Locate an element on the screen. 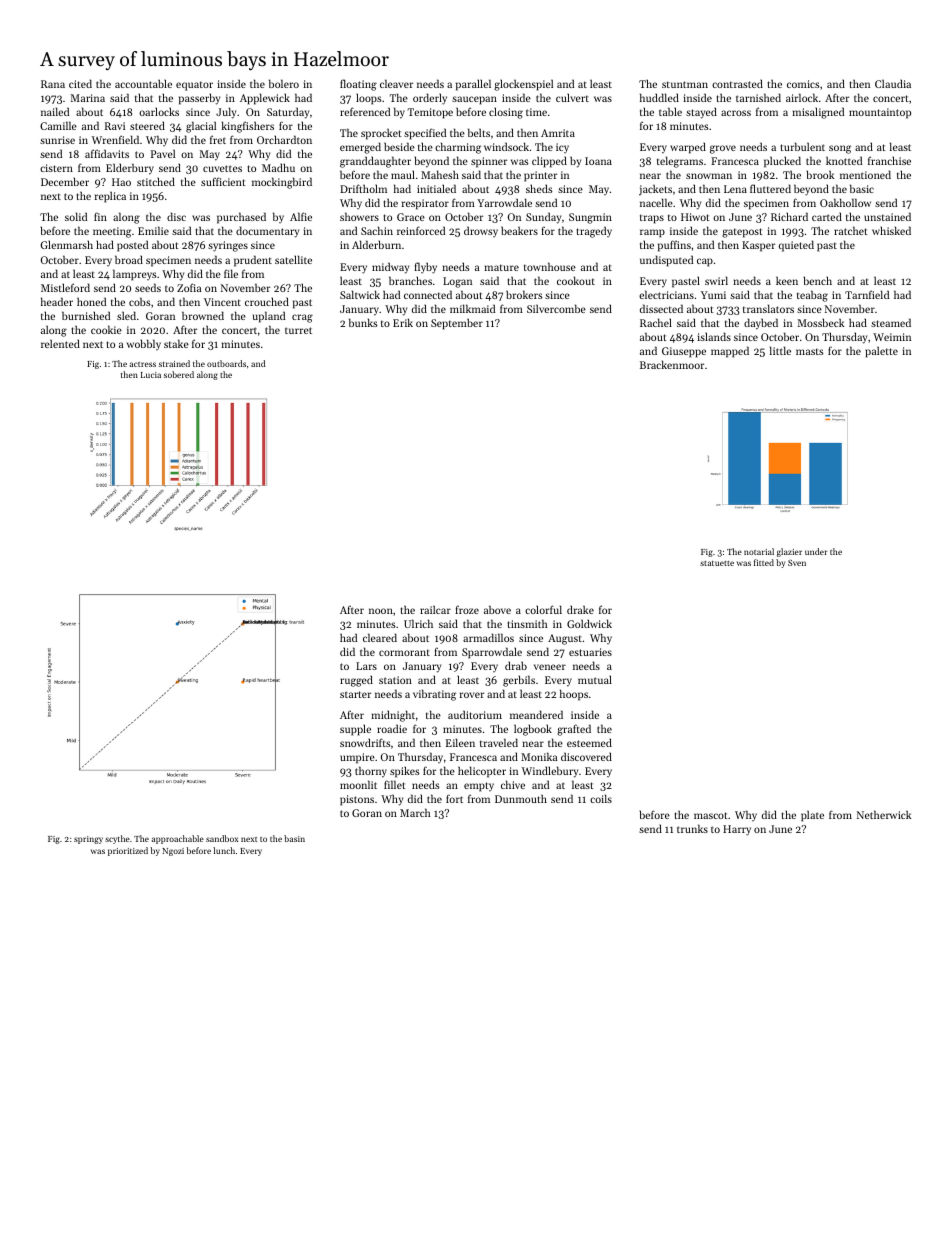 Image resolution: width=952 pixels, height=1233 pixels. Ngozi is located at coordinates (173, 852).
